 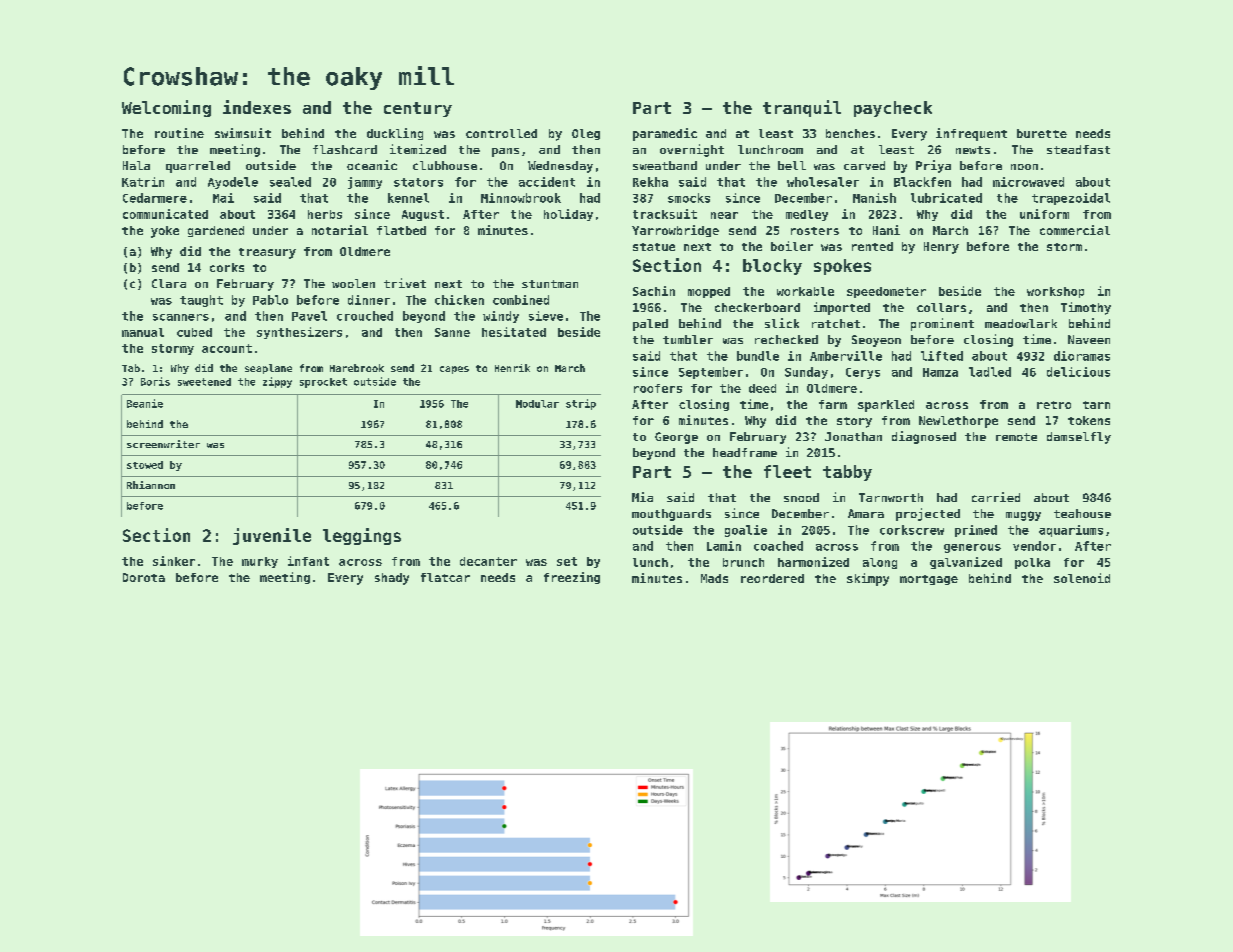 What do you see at coordinates (353, 283) in the document?
I see `woolen` at bounding box center [353, 283].
